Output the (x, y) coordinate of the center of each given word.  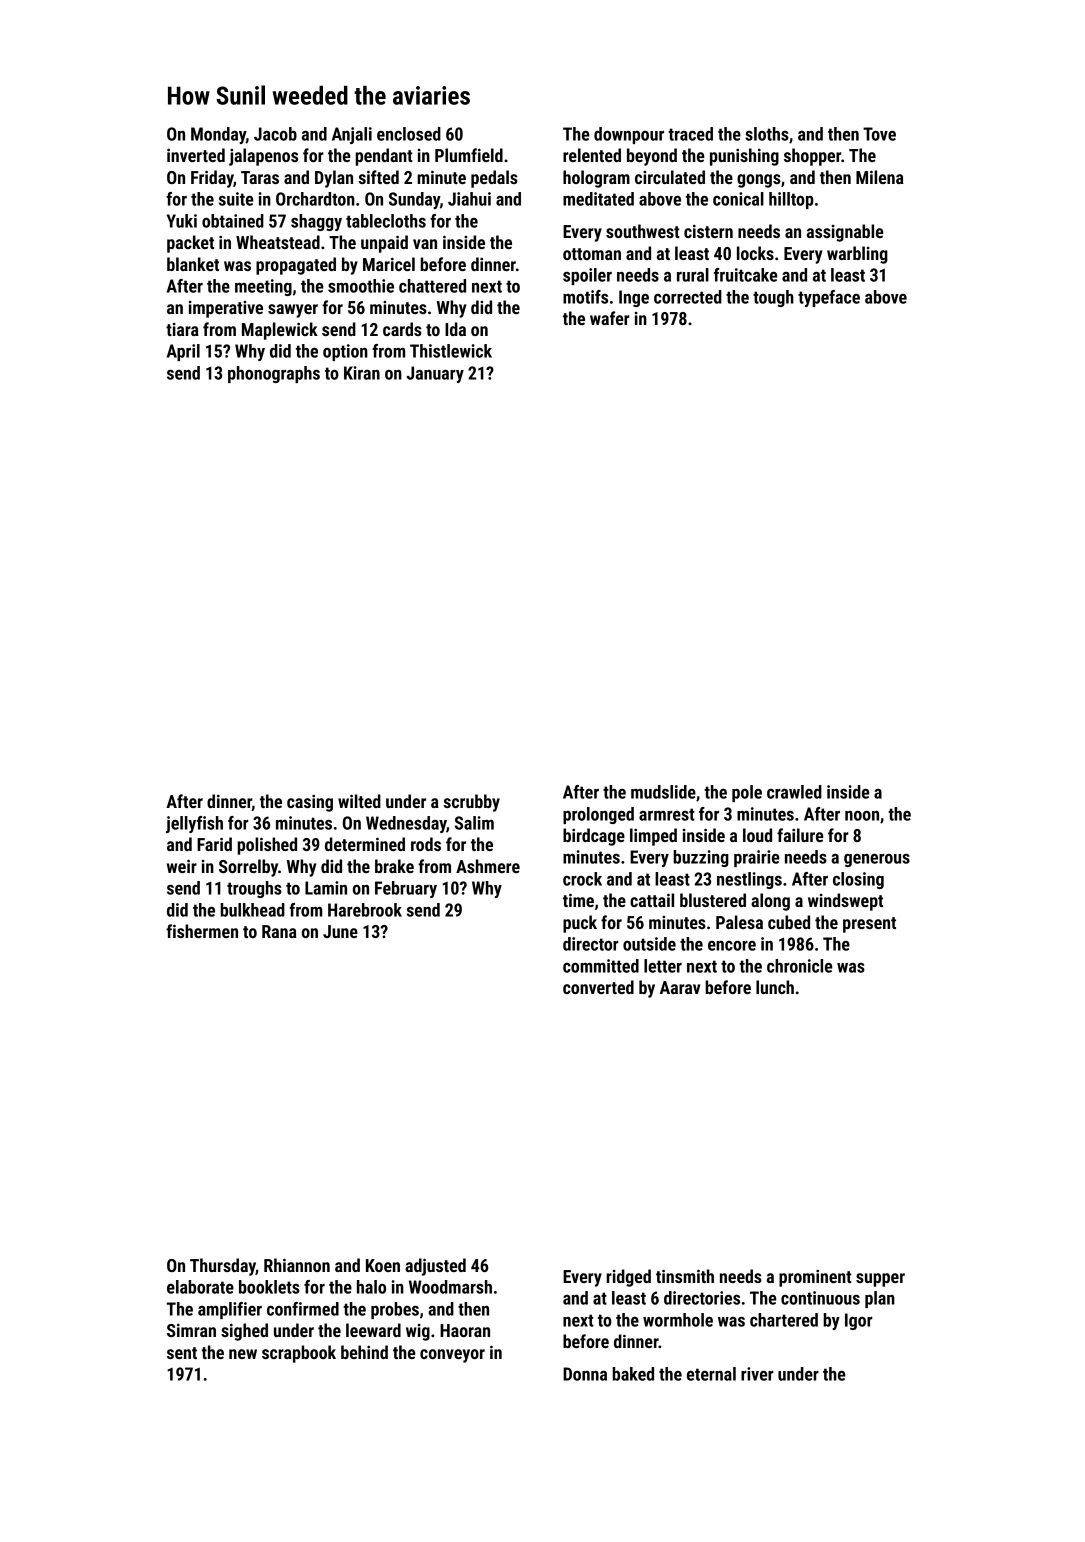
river (757, 1374)
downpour (629, 135)
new (243, 1354)
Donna (585, 1374)
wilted (359, 801)
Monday (218, 135)
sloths (767, 134)
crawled (794, 792)
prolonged (598, 815)
